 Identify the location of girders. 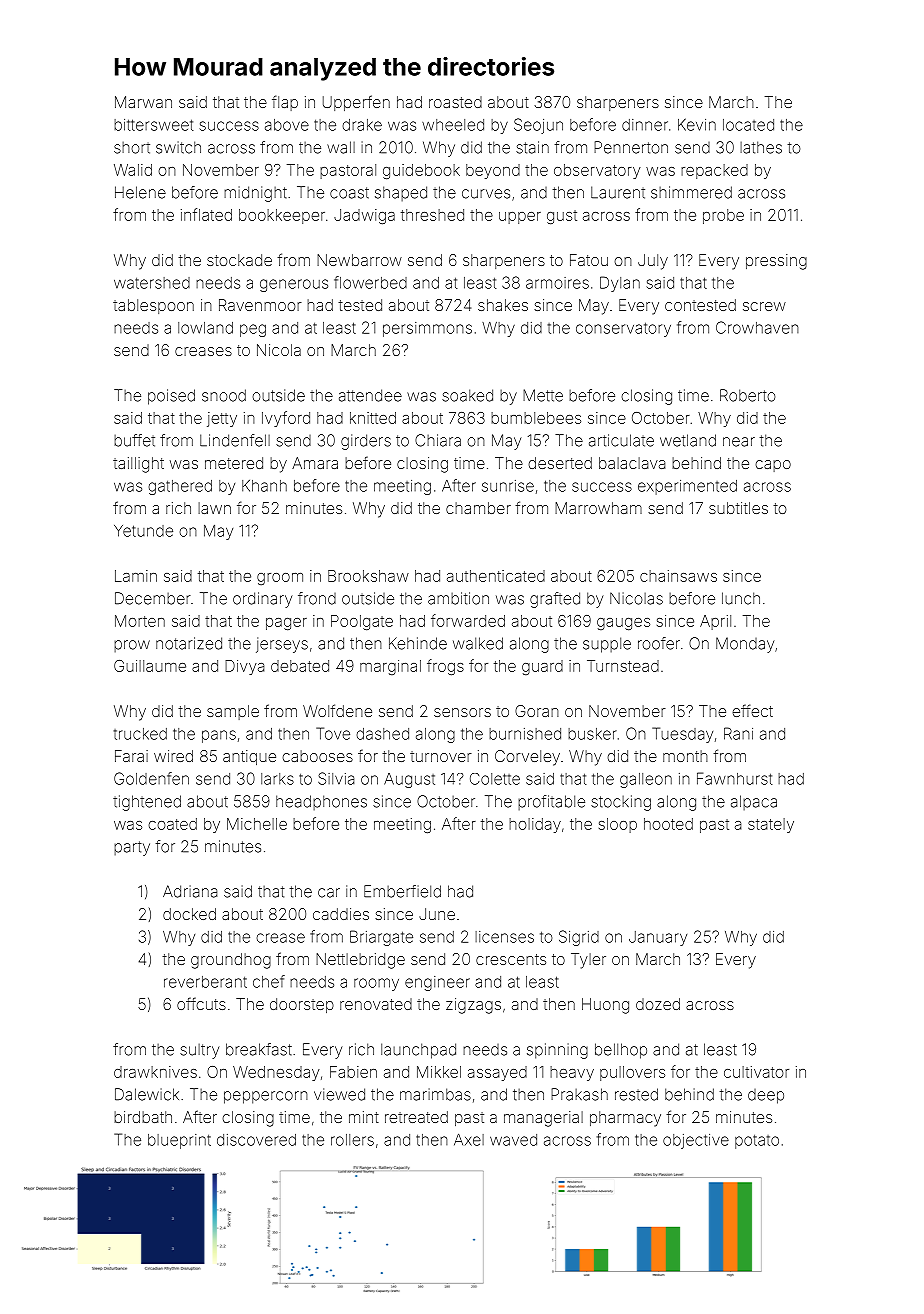
(366, 442).
